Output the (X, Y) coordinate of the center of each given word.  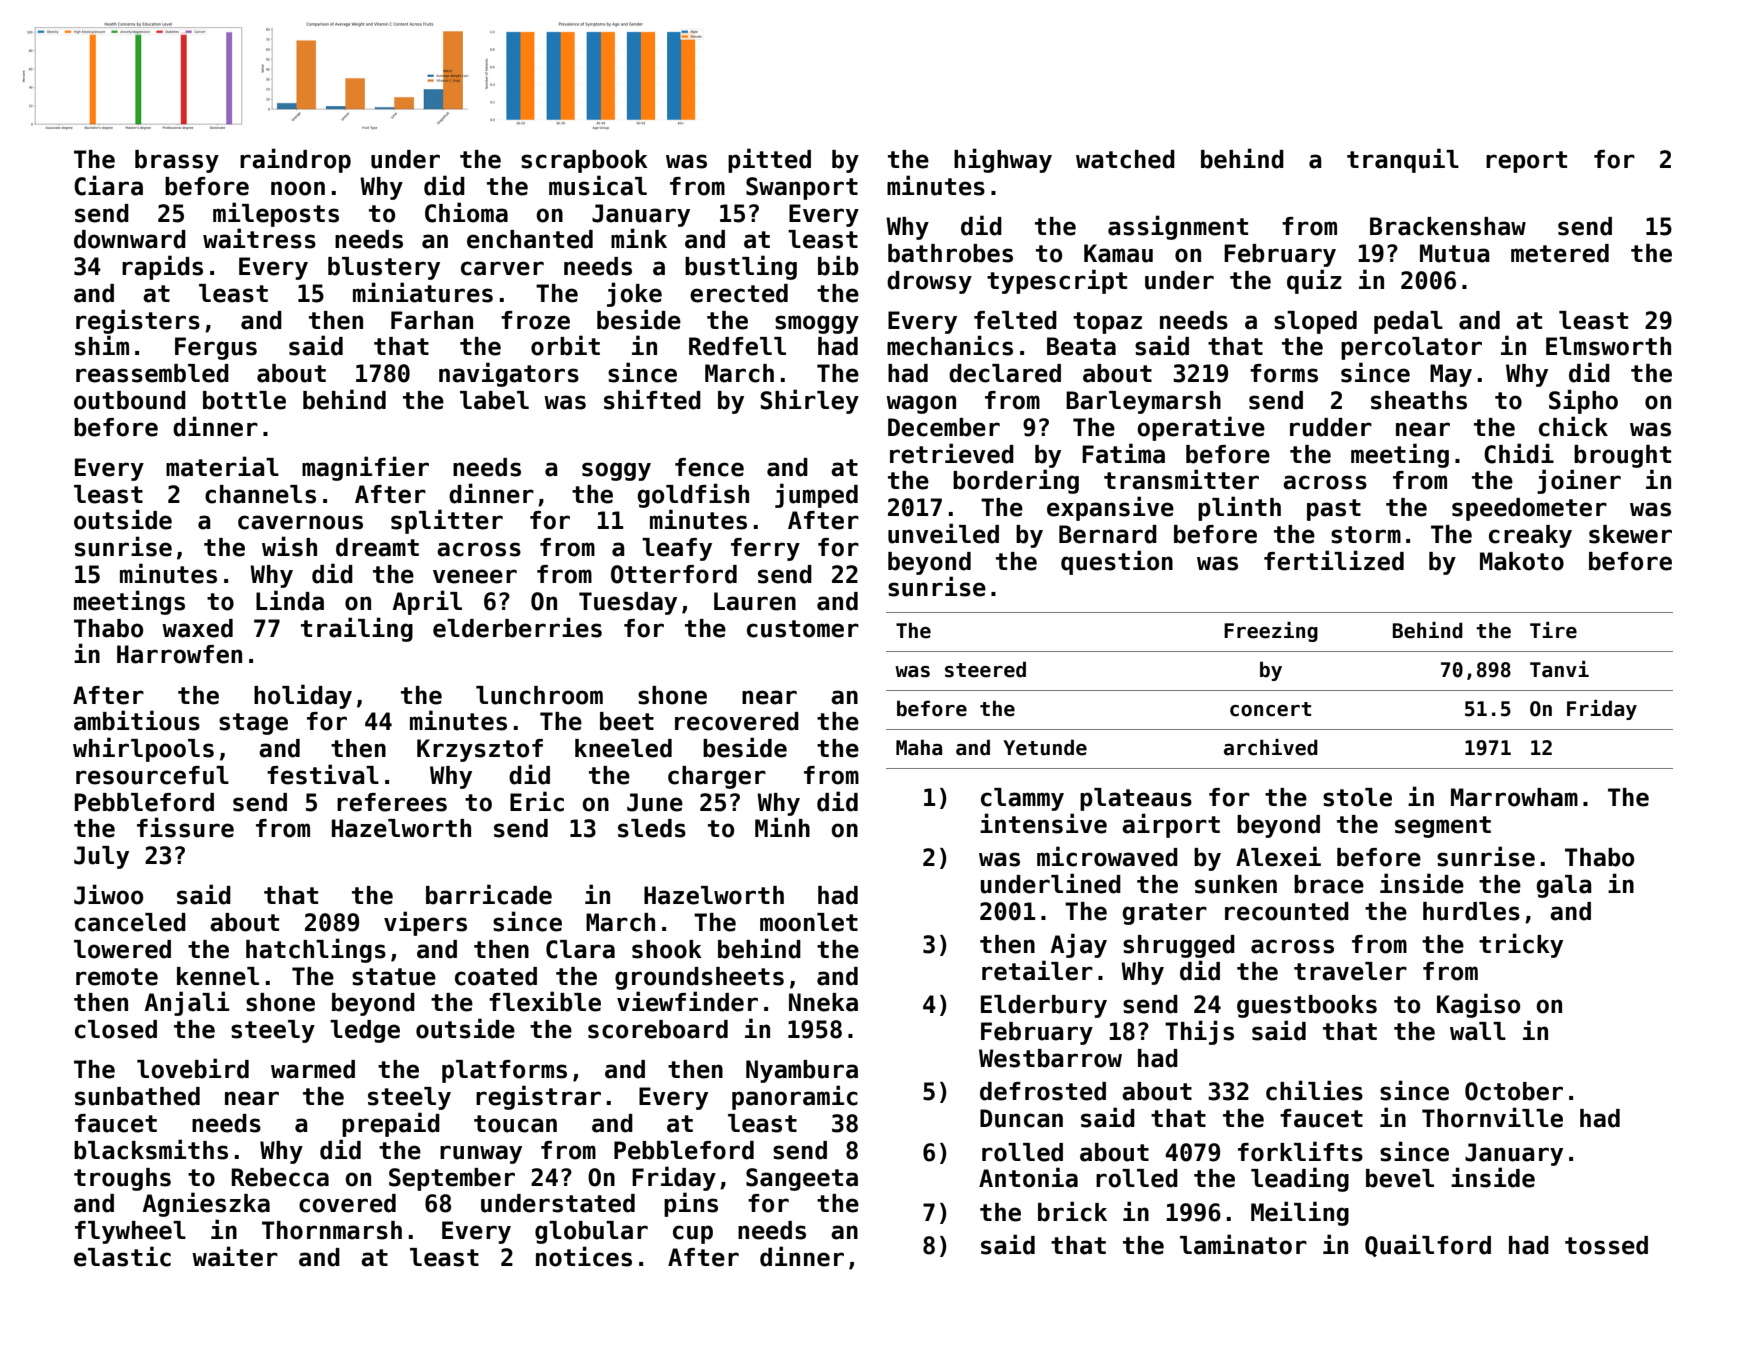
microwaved (1107, 856)
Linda (290, 600)
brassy (177, 161)
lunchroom (539, 695)
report (1526, 162)
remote (117, 977)
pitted (769, 160)
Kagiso (1478, 1005)
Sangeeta (802, 1179)
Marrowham (1514, 797)
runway (481, 1154)
